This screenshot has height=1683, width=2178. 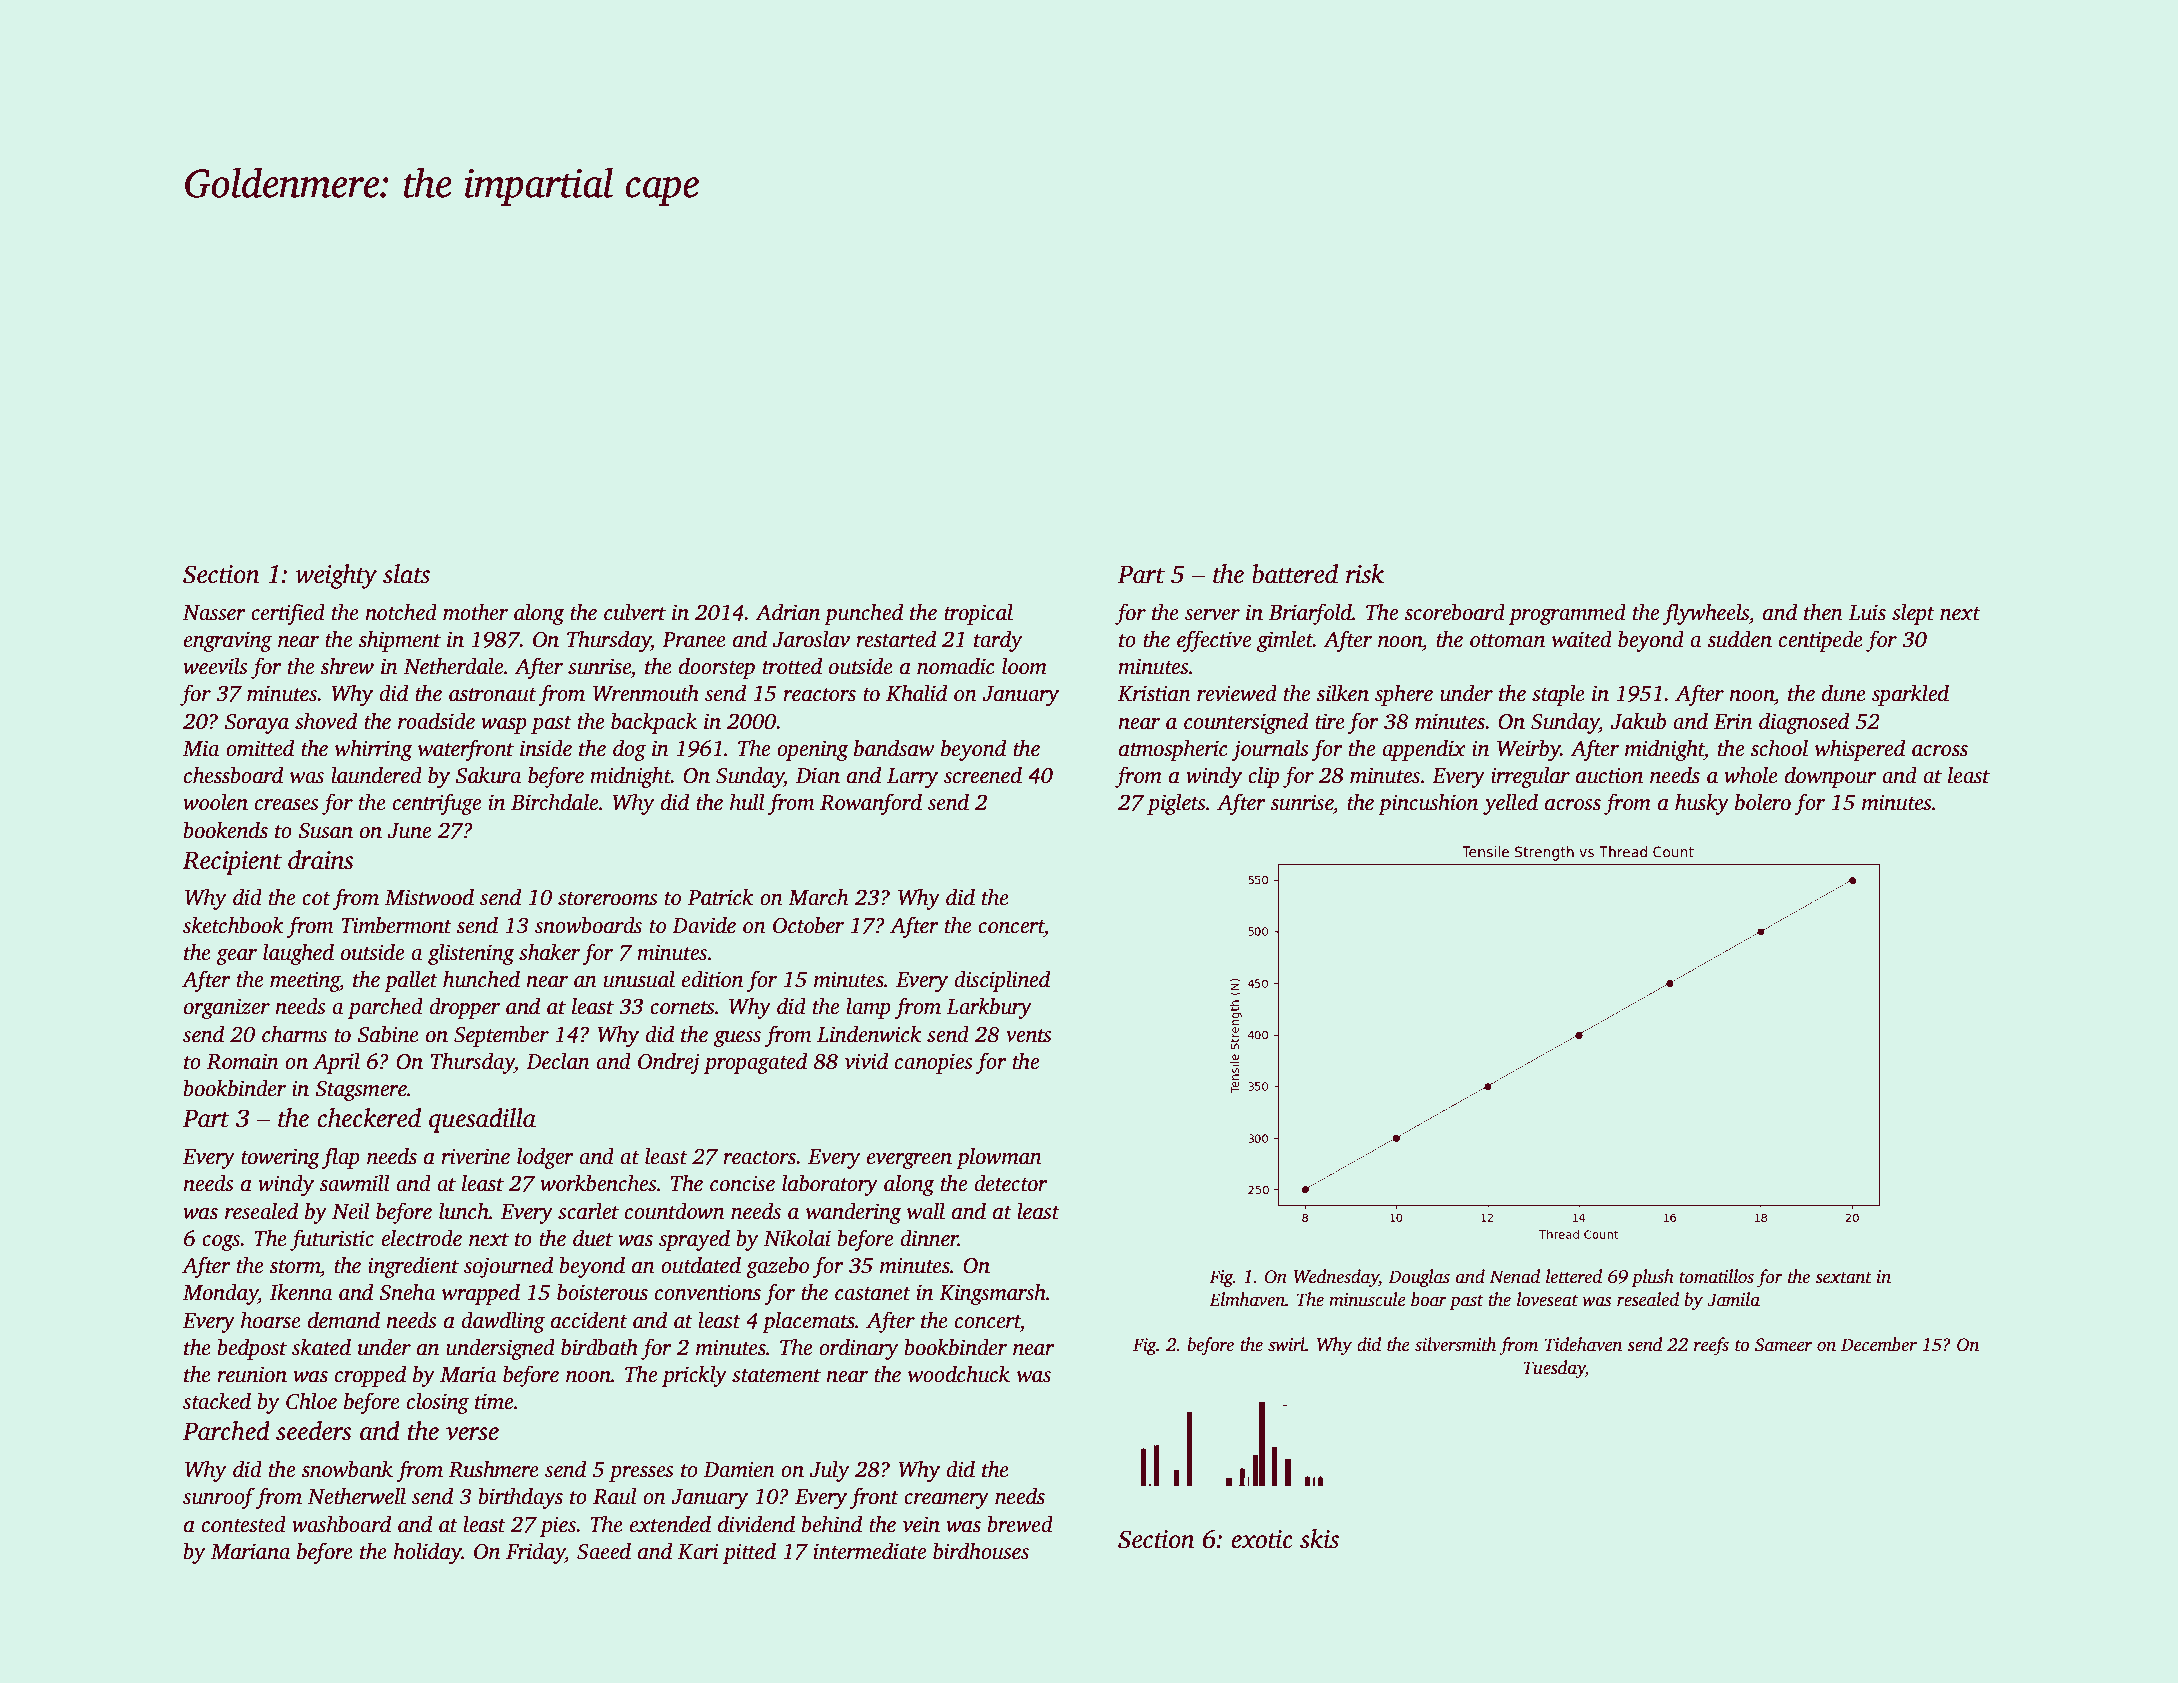 I want to click on sextant, so click(x=1844, y=1278).
